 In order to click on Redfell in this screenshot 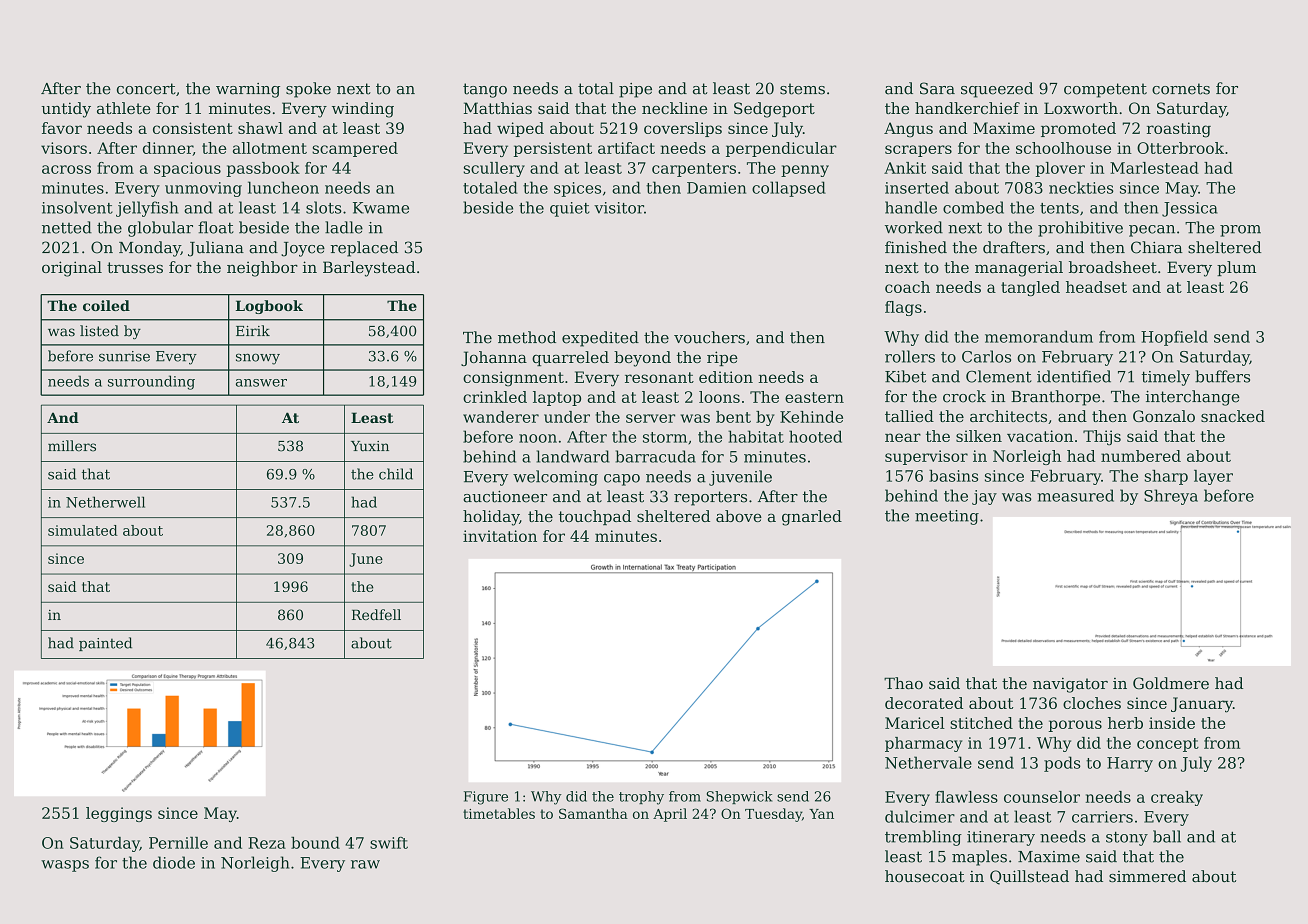, I will do `click(376, 614)`.
